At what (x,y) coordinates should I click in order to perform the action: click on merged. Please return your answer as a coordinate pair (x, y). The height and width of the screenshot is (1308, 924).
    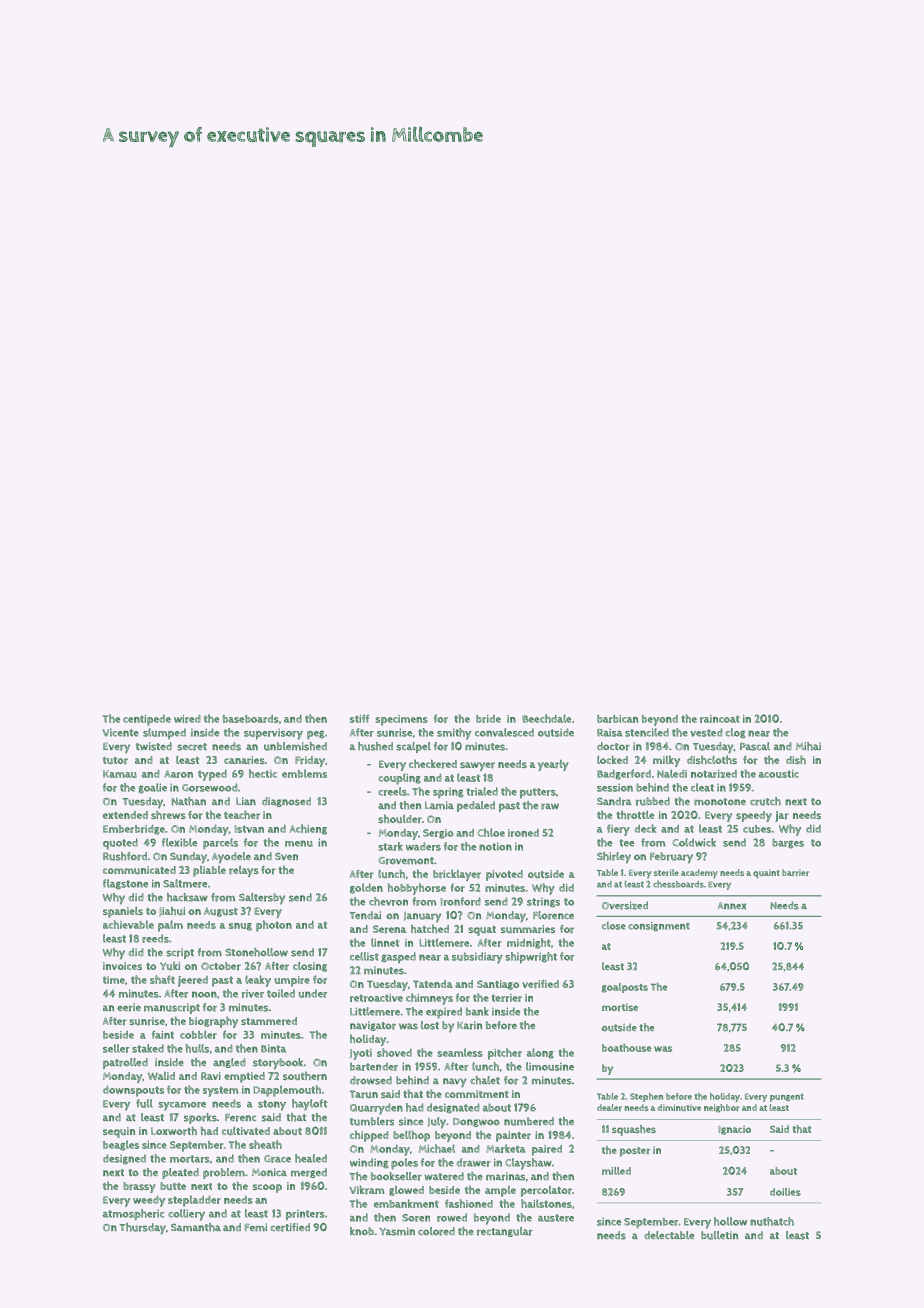
    Looking at the image, I should click on (309, 1173).
